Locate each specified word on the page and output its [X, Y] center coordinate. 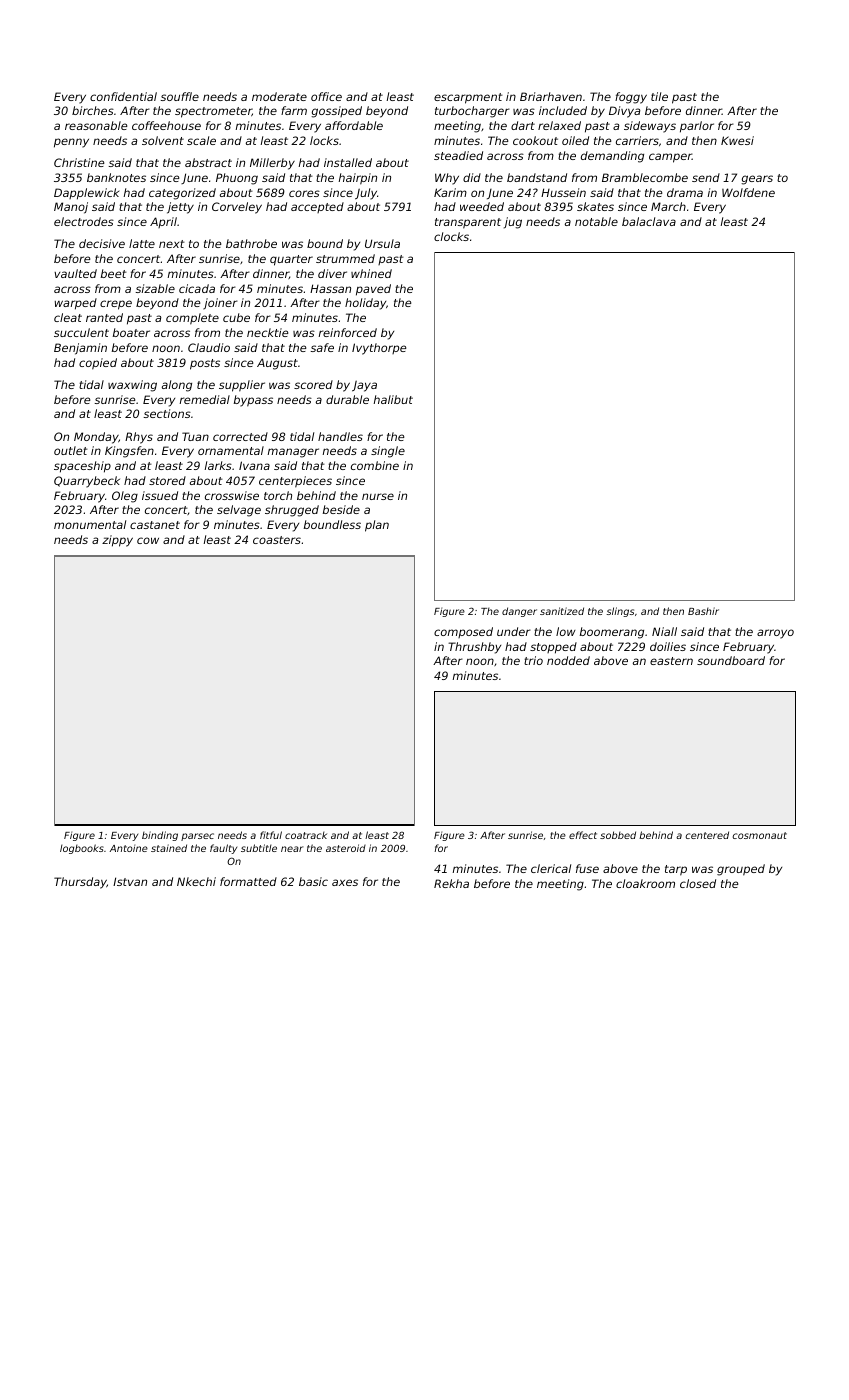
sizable [155, 288]
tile [659, 96]
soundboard [731, 660]
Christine [79, 162]
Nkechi [196, 881]
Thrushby [474, 648]
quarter [291, 260]
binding [160, 836]
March [668, 206]
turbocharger [472, 112]
